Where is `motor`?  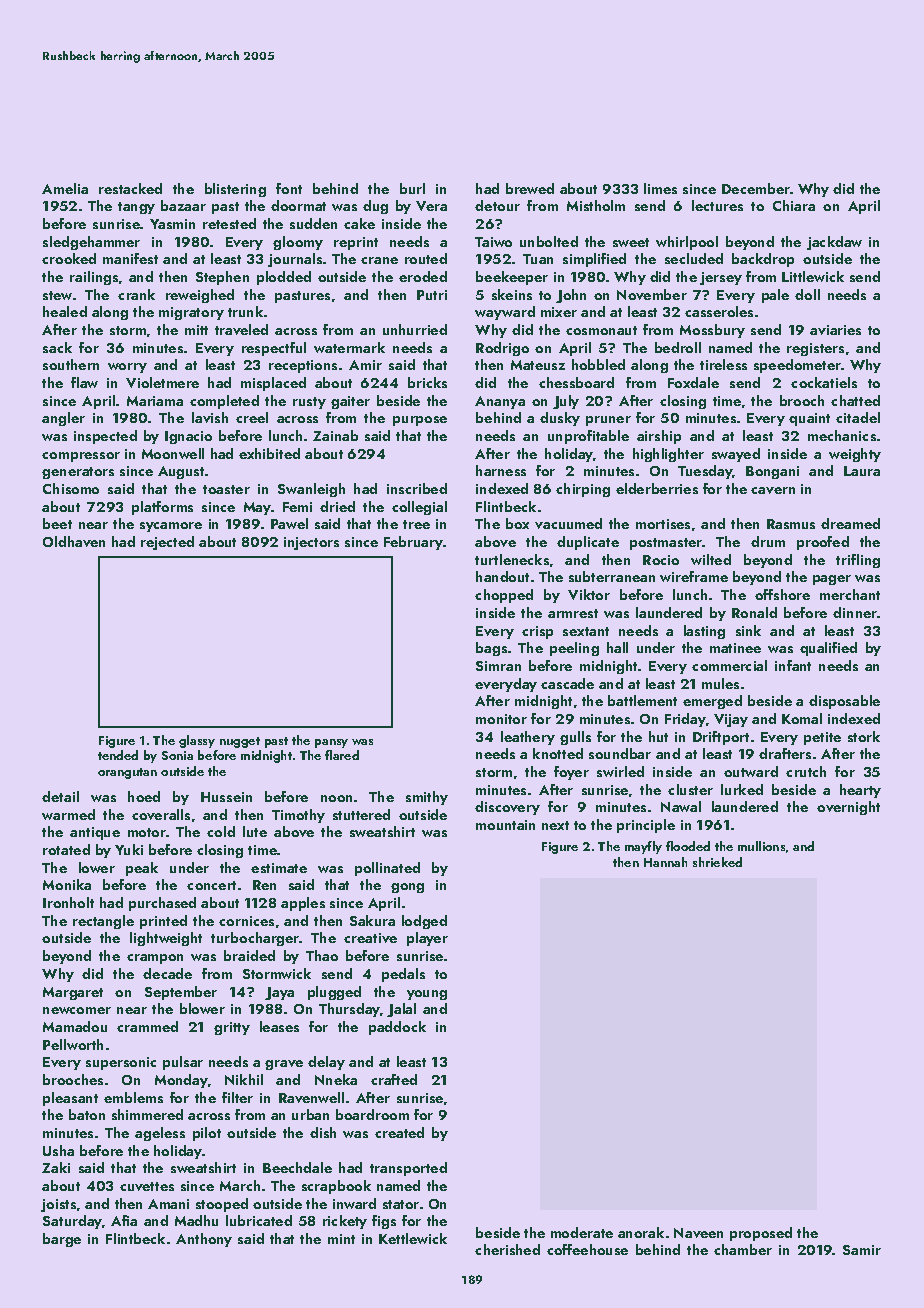
motor is located at coordinates (147, 832).
